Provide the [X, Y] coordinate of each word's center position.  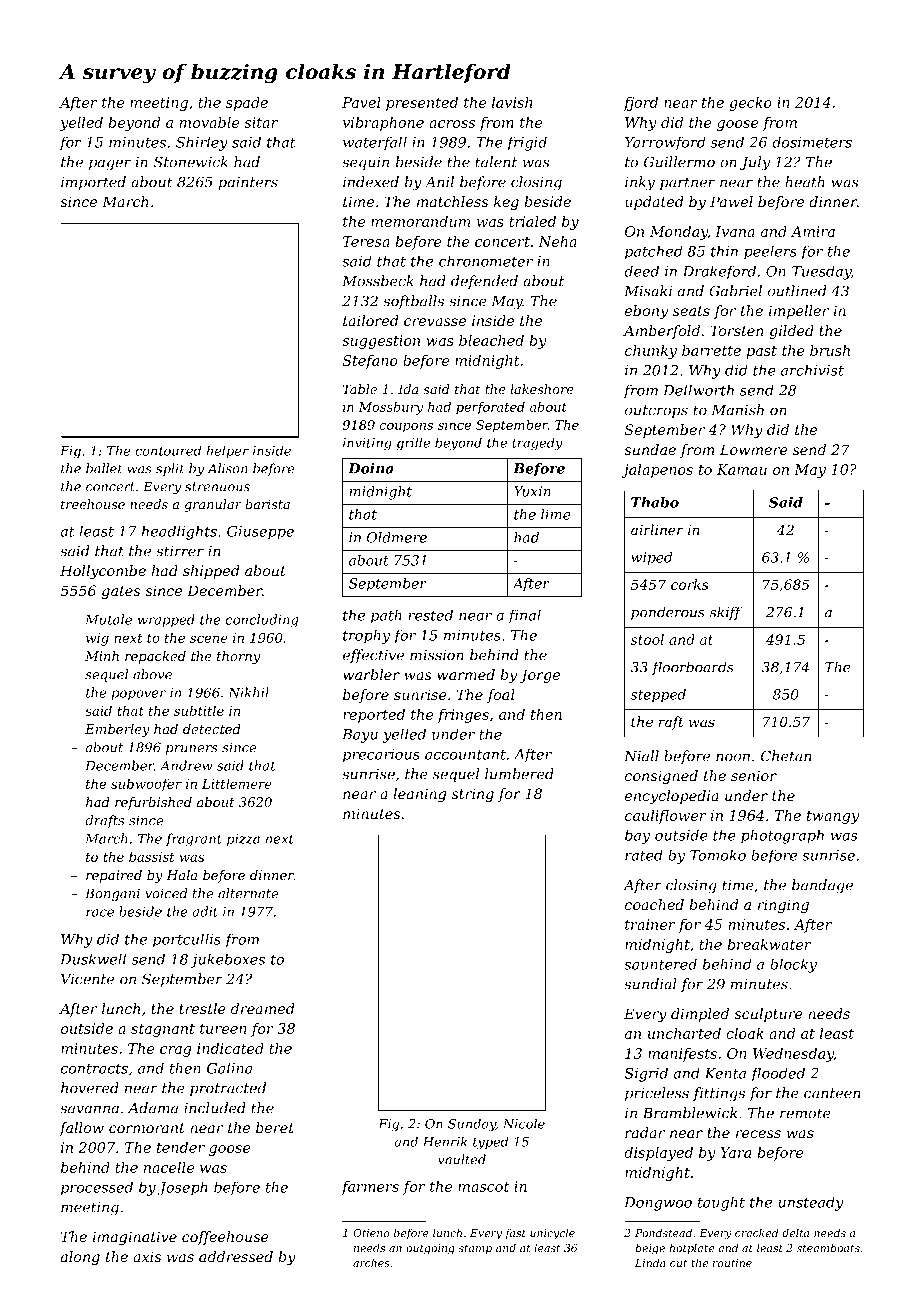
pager [110, 165]
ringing [783, 906]
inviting [367, 444]
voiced [166, 893]
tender [181, 1147]
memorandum [420, 221]
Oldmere [397, 537]
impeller [799, 312]
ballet [104, 468]
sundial [650, 984]
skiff [726, 613]
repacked [155, 657]
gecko [750, 104]
